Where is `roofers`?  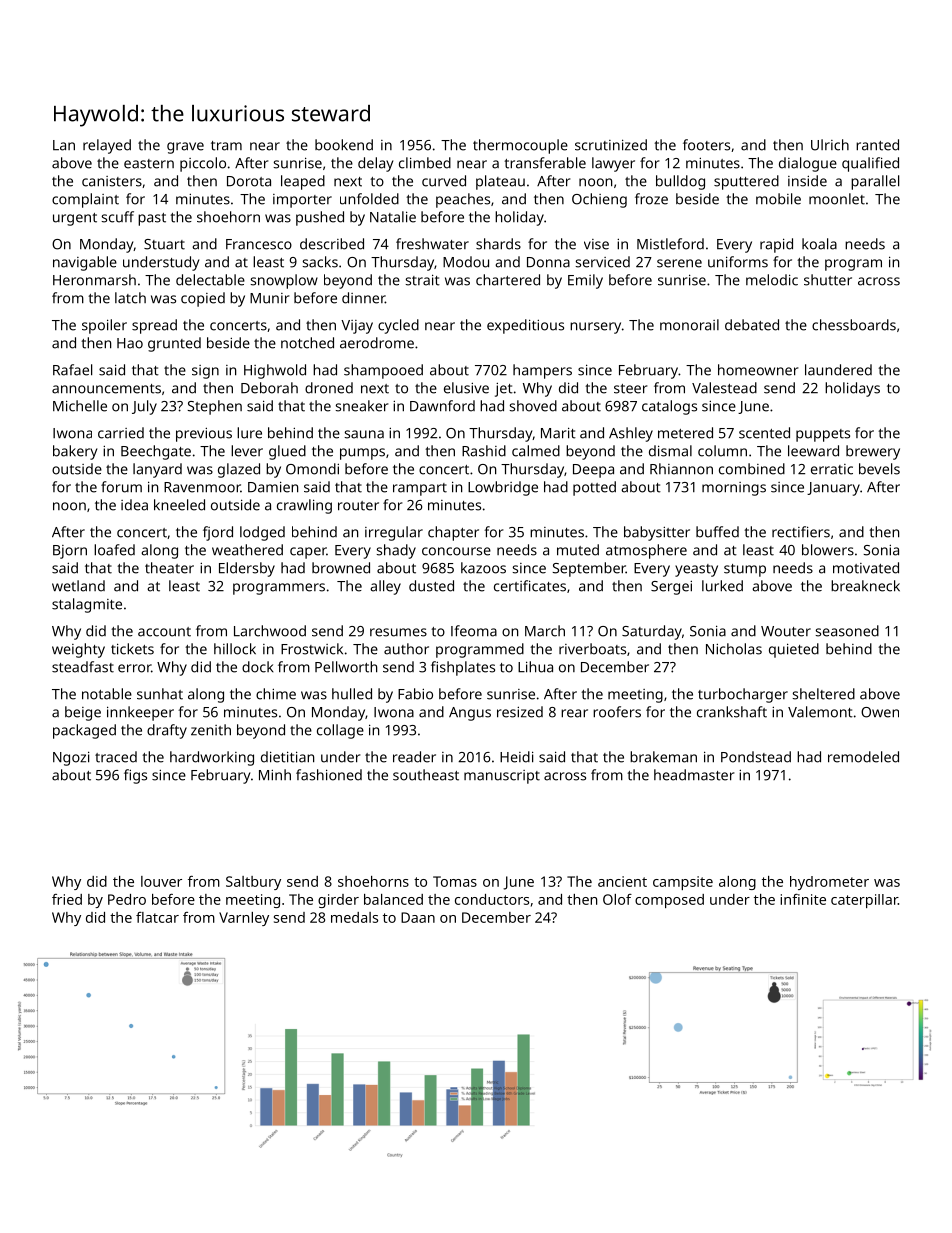 roofers is located at coordinates (617, 712).
